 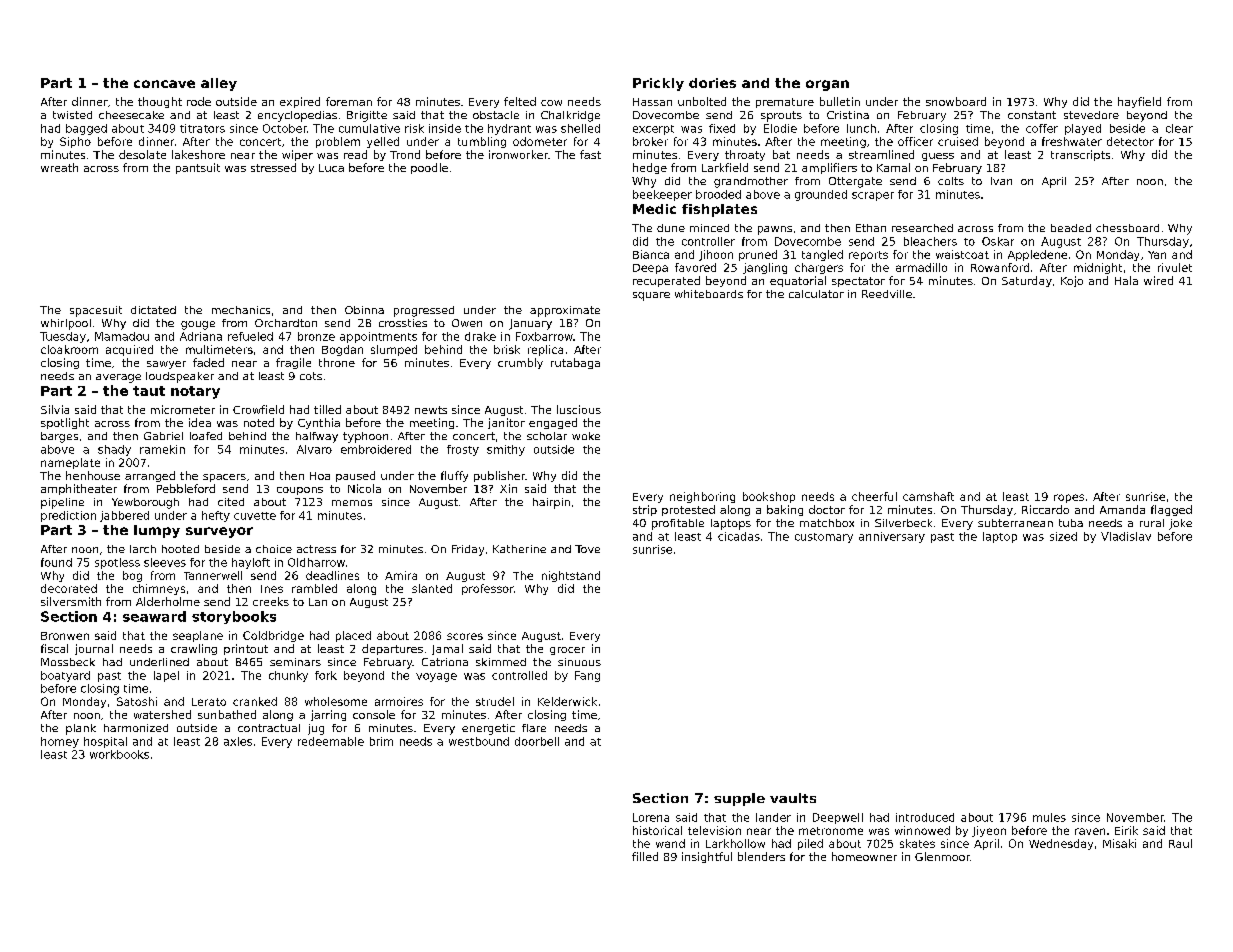 I want to click on square, so click(x=651, y=296).
